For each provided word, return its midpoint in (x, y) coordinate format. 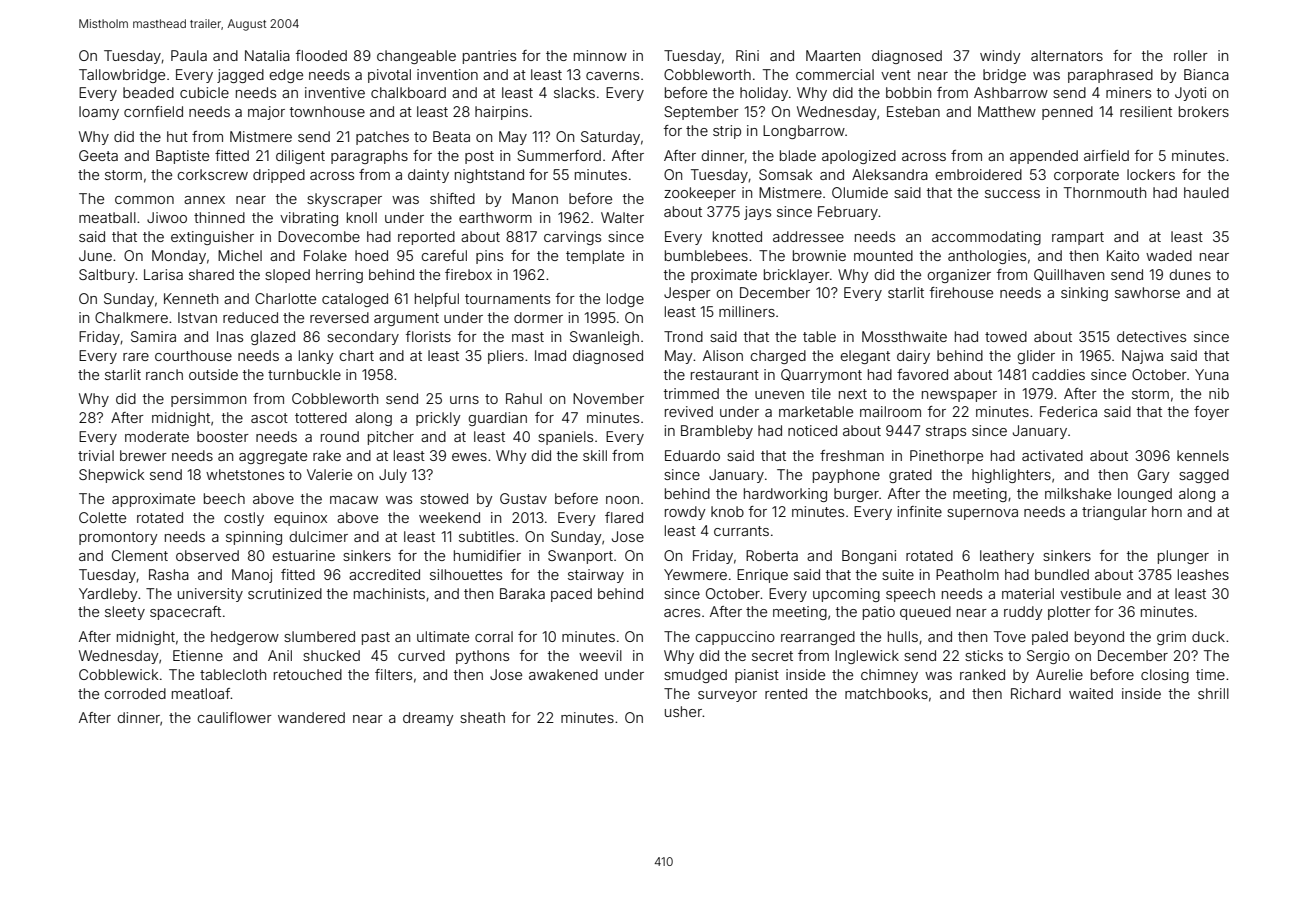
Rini (747, 55)
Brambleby (717, 432)
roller (1191, 55)
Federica (1068, 411)
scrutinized (285, 593)
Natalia (267, 55)
